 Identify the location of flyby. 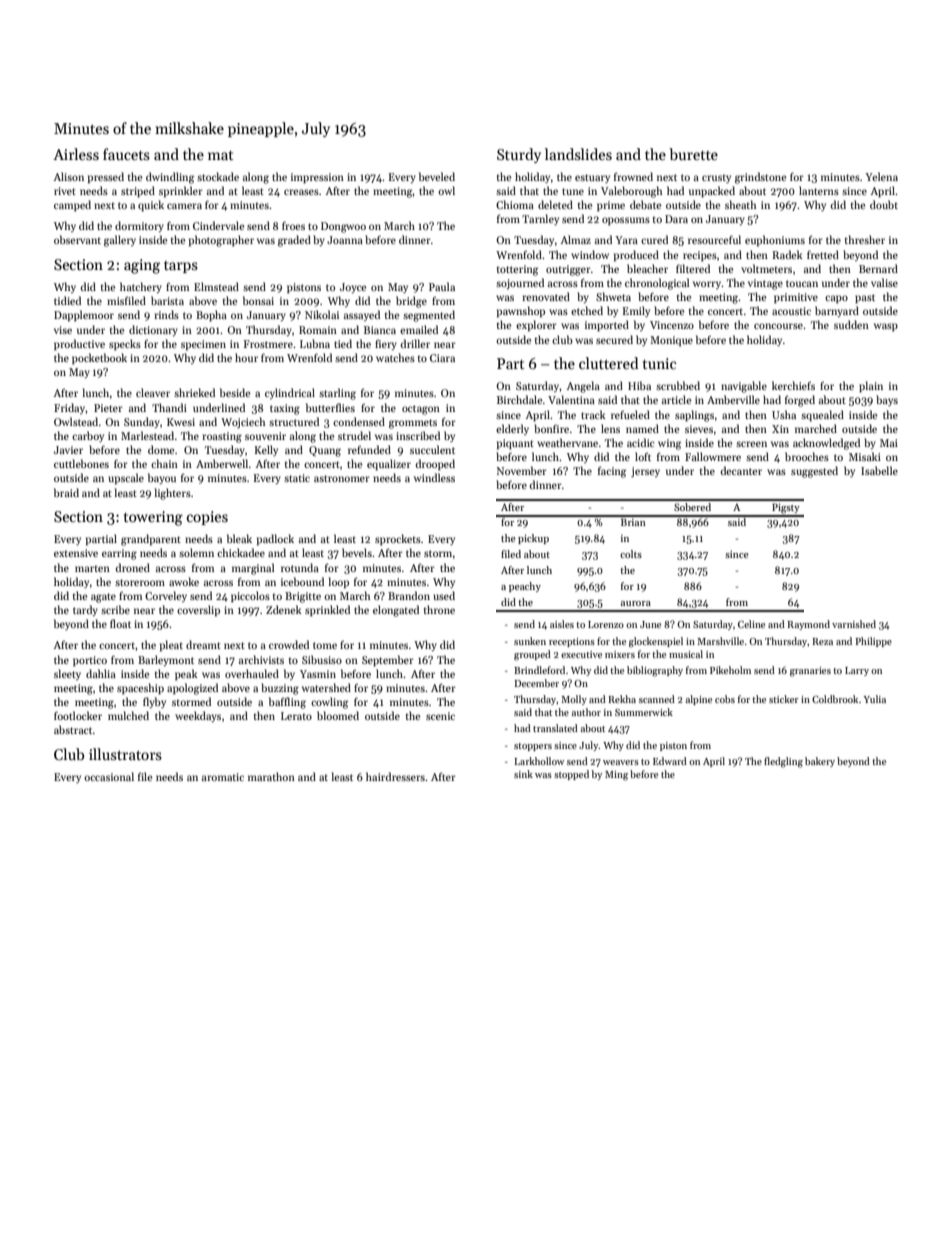
(154, 702).
